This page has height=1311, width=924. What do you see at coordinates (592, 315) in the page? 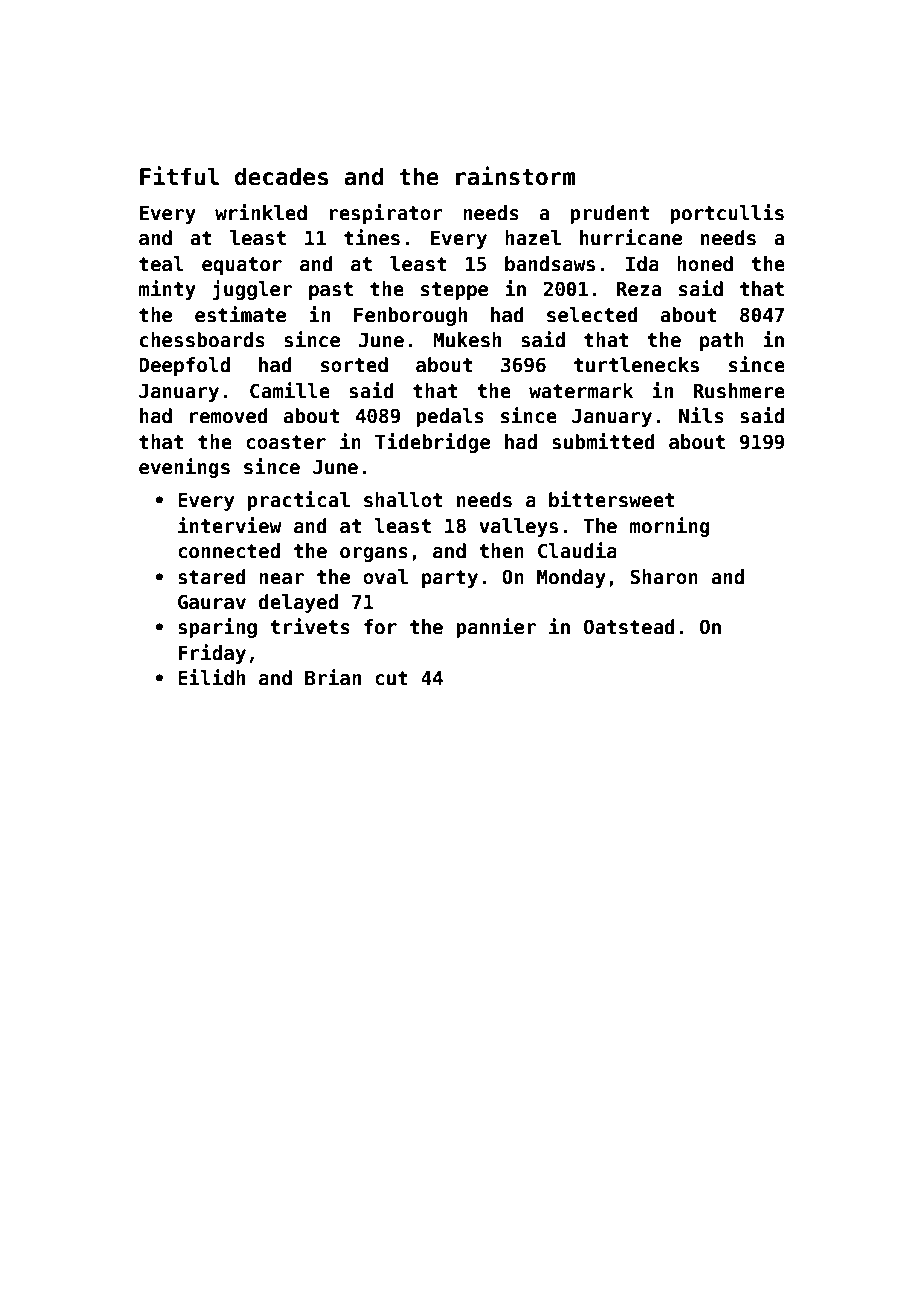
I see `selected` at bounding box center [592, 315].
